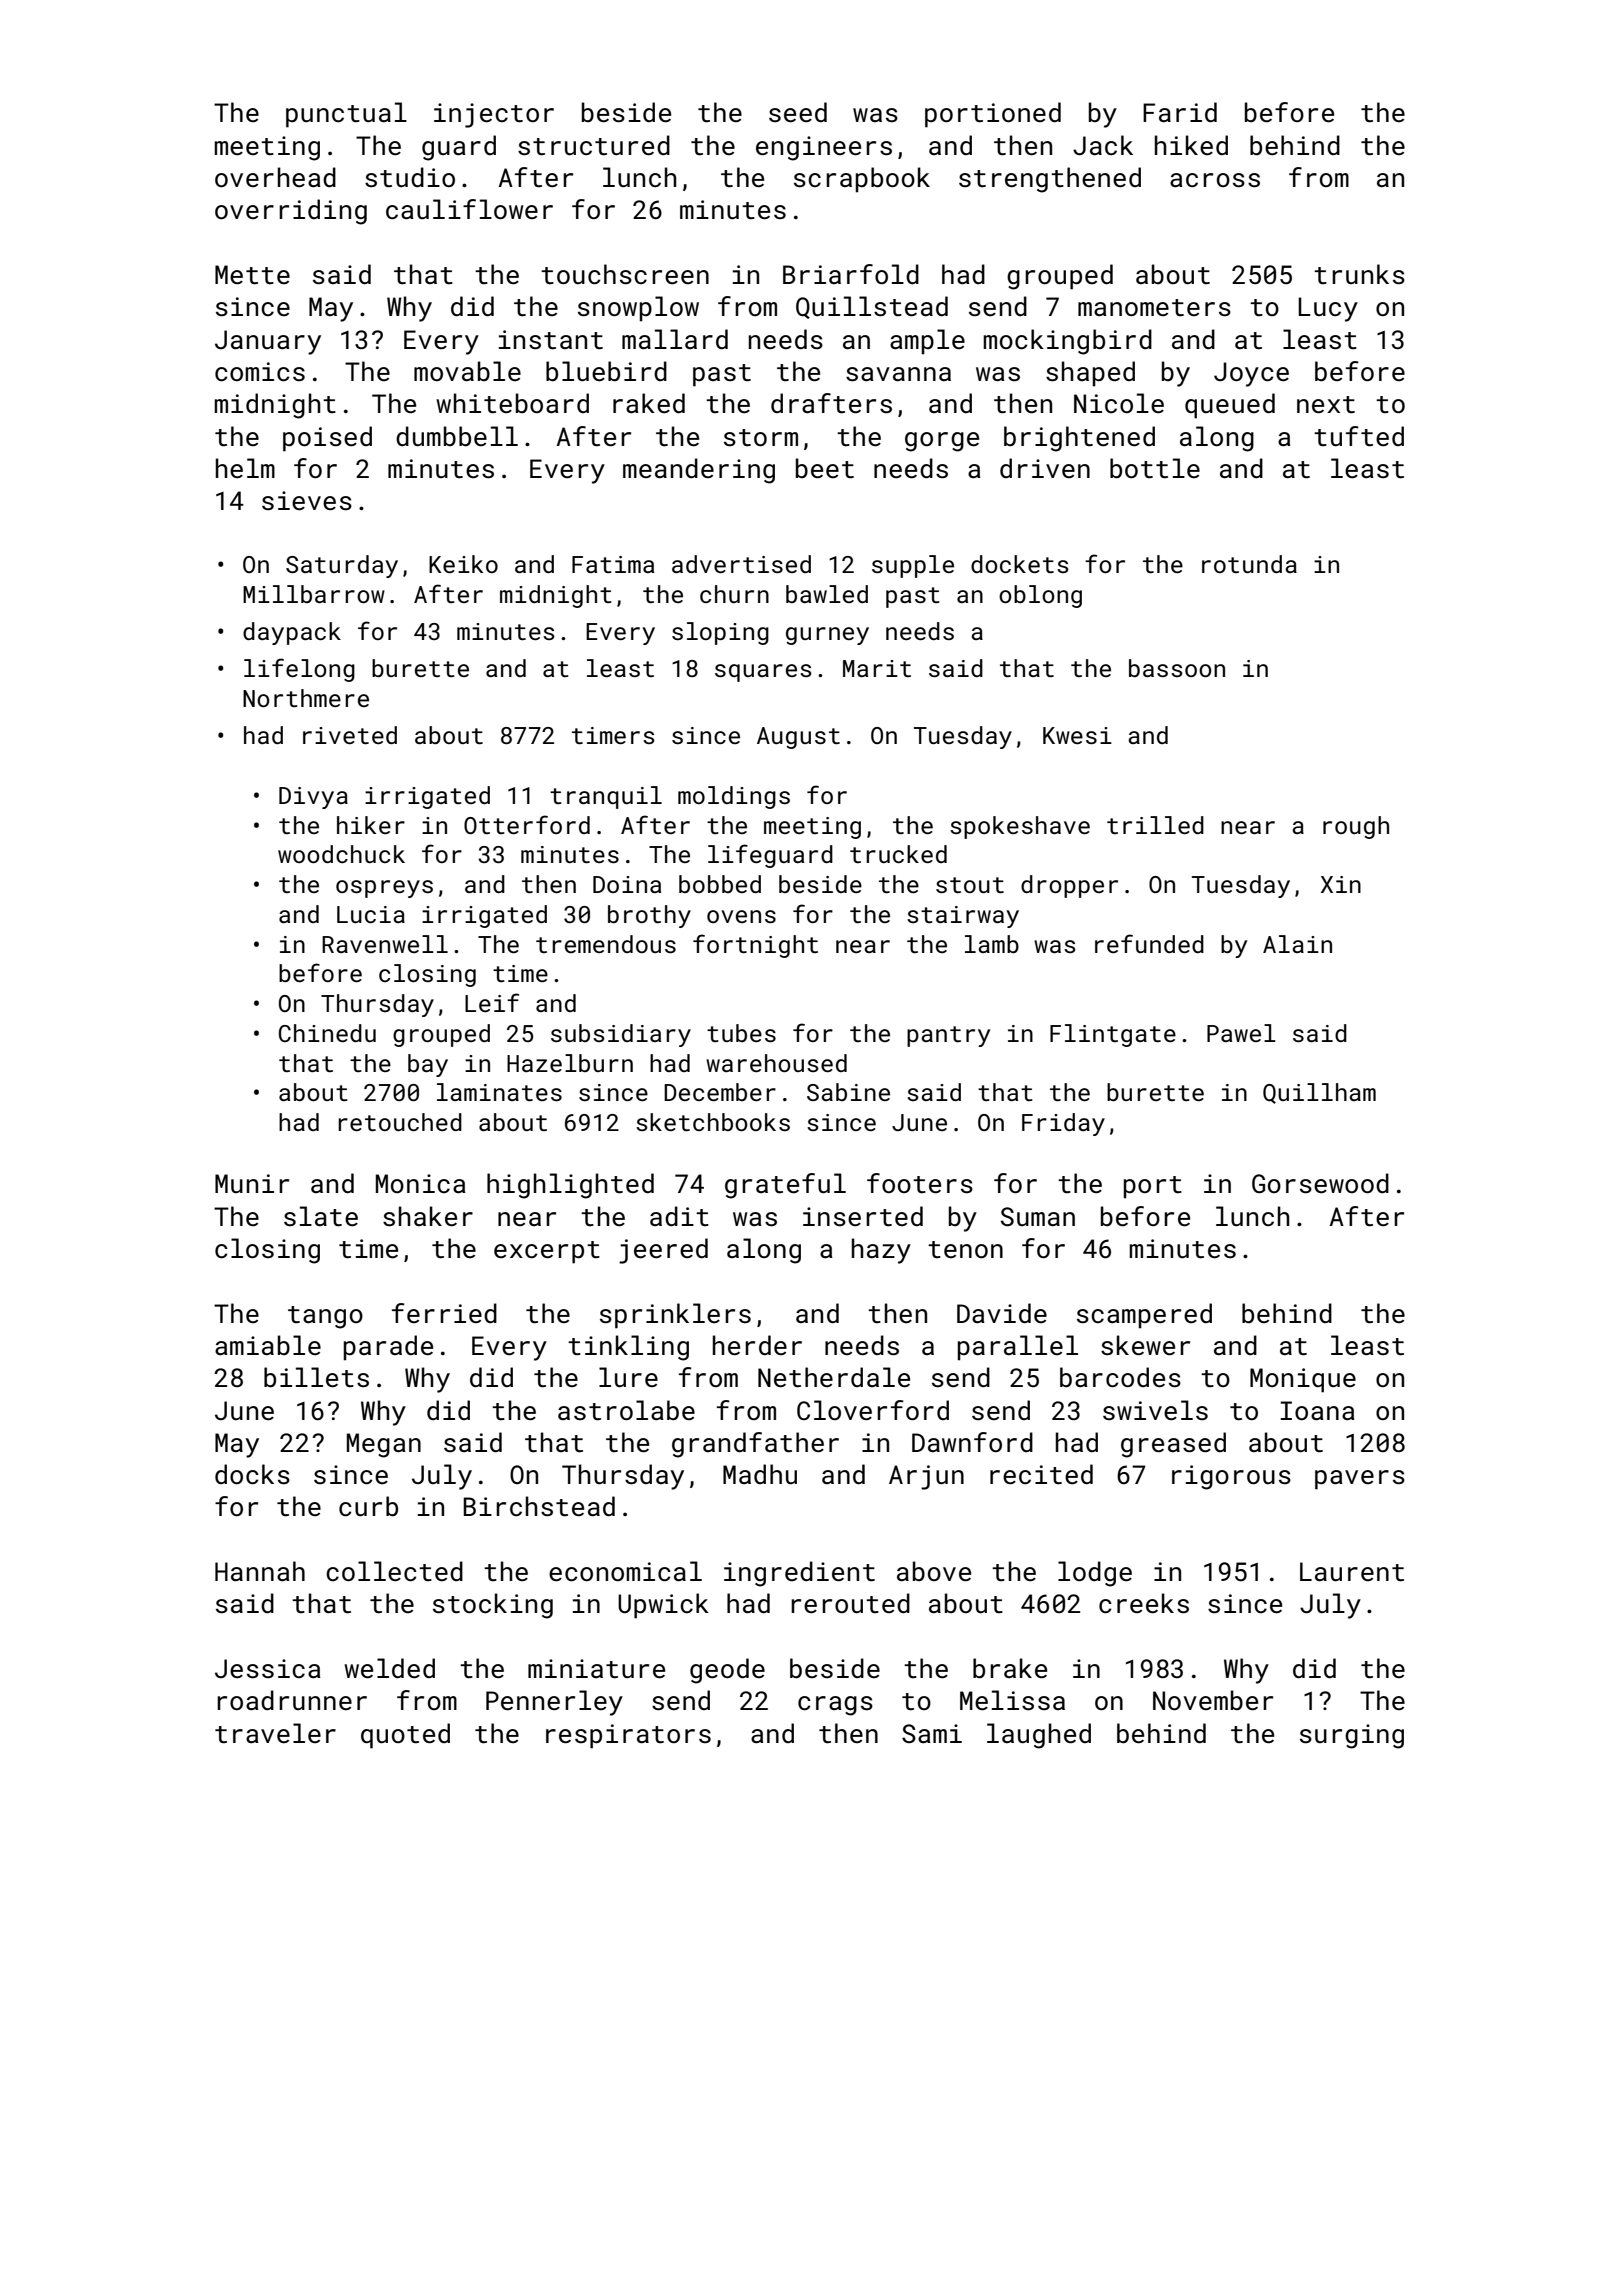 Image resolution: width=1620 pixels, height=2292 pixels. I want to click on Jessica, so click(268, 1669).
